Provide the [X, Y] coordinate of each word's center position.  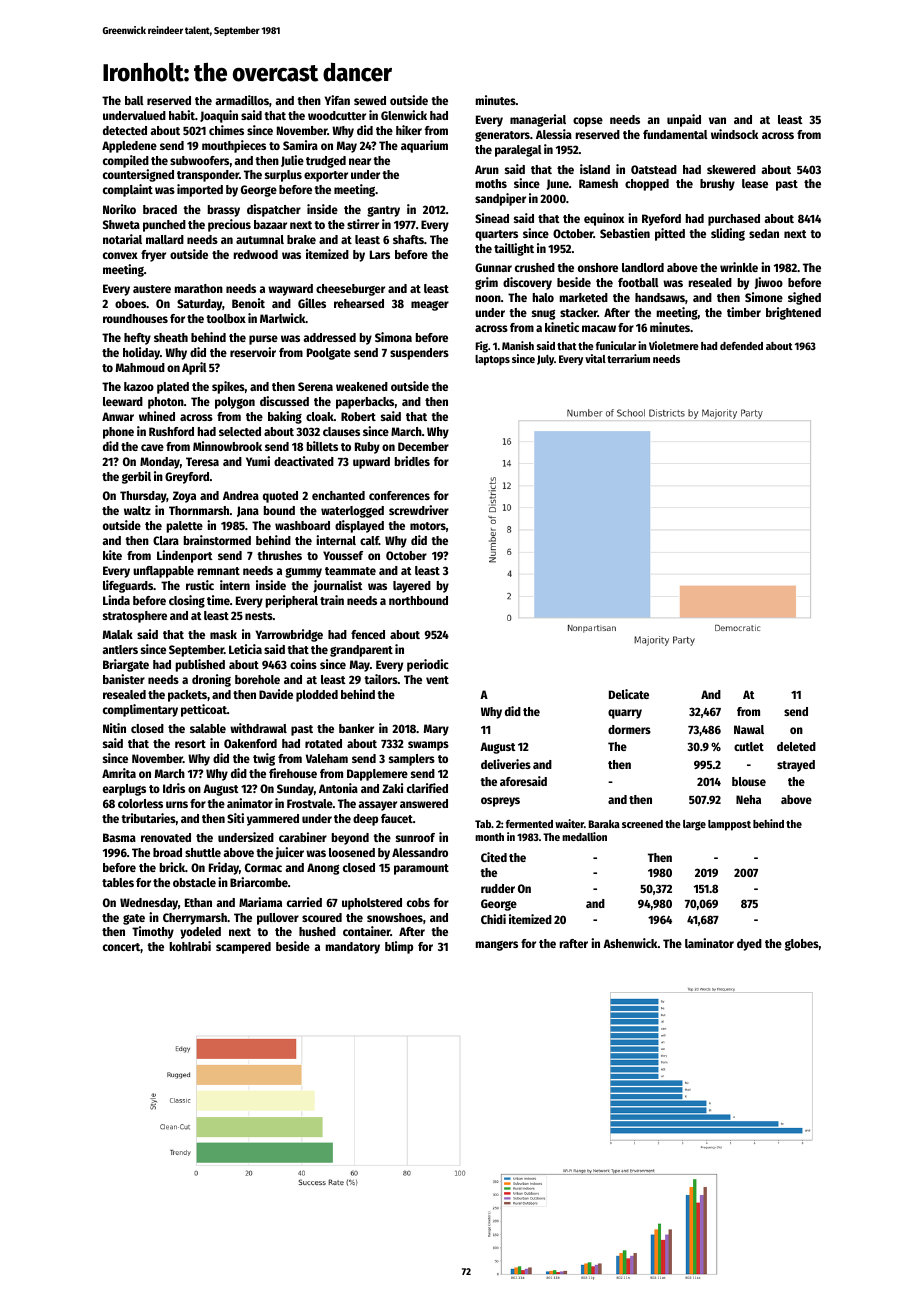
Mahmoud [140, 367]
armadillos [242, 100]
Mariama [260, 902]
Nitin [114, 728]
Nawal [749, 729]
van [717, 120]
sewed [370, 100]
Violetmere [674, 345]
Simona [393, 337]
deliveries [506, 764]
